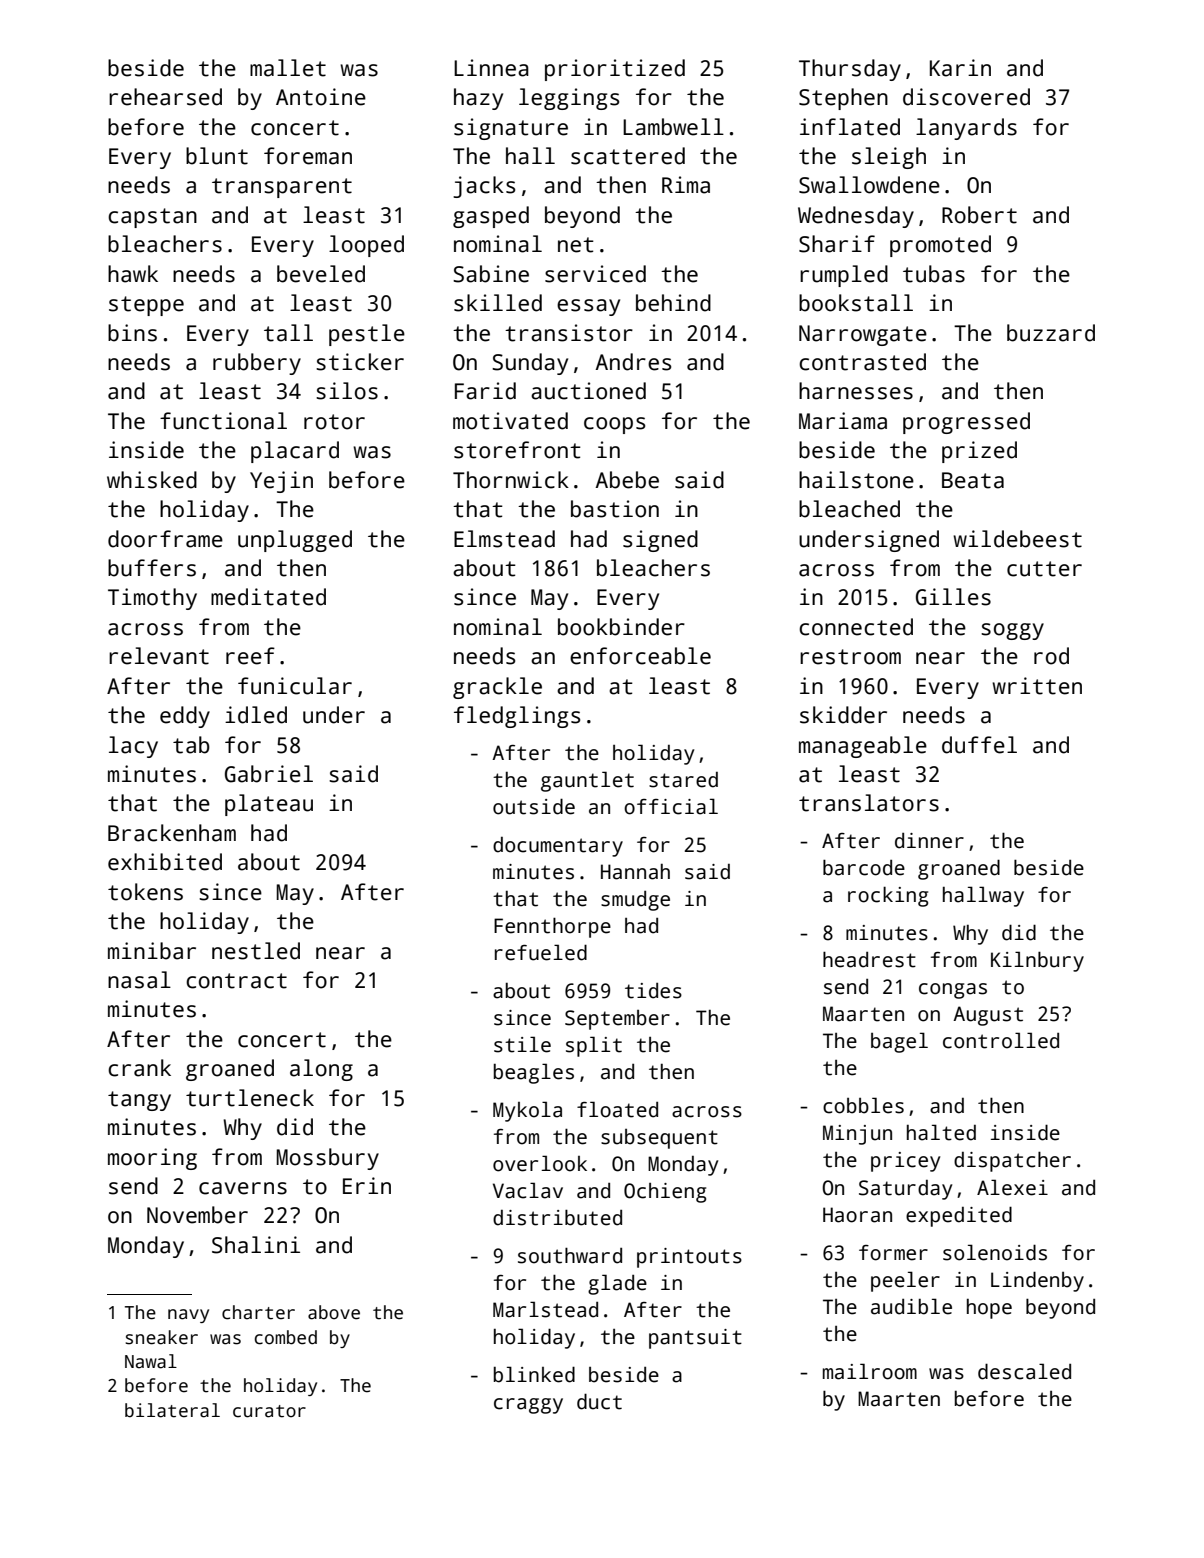 This screenshot has width=1204, height=1558. What do you see at coordinates (695, 1339) in the screenshot?
I see `pantsuit` at bounding box center [695, 1339].
